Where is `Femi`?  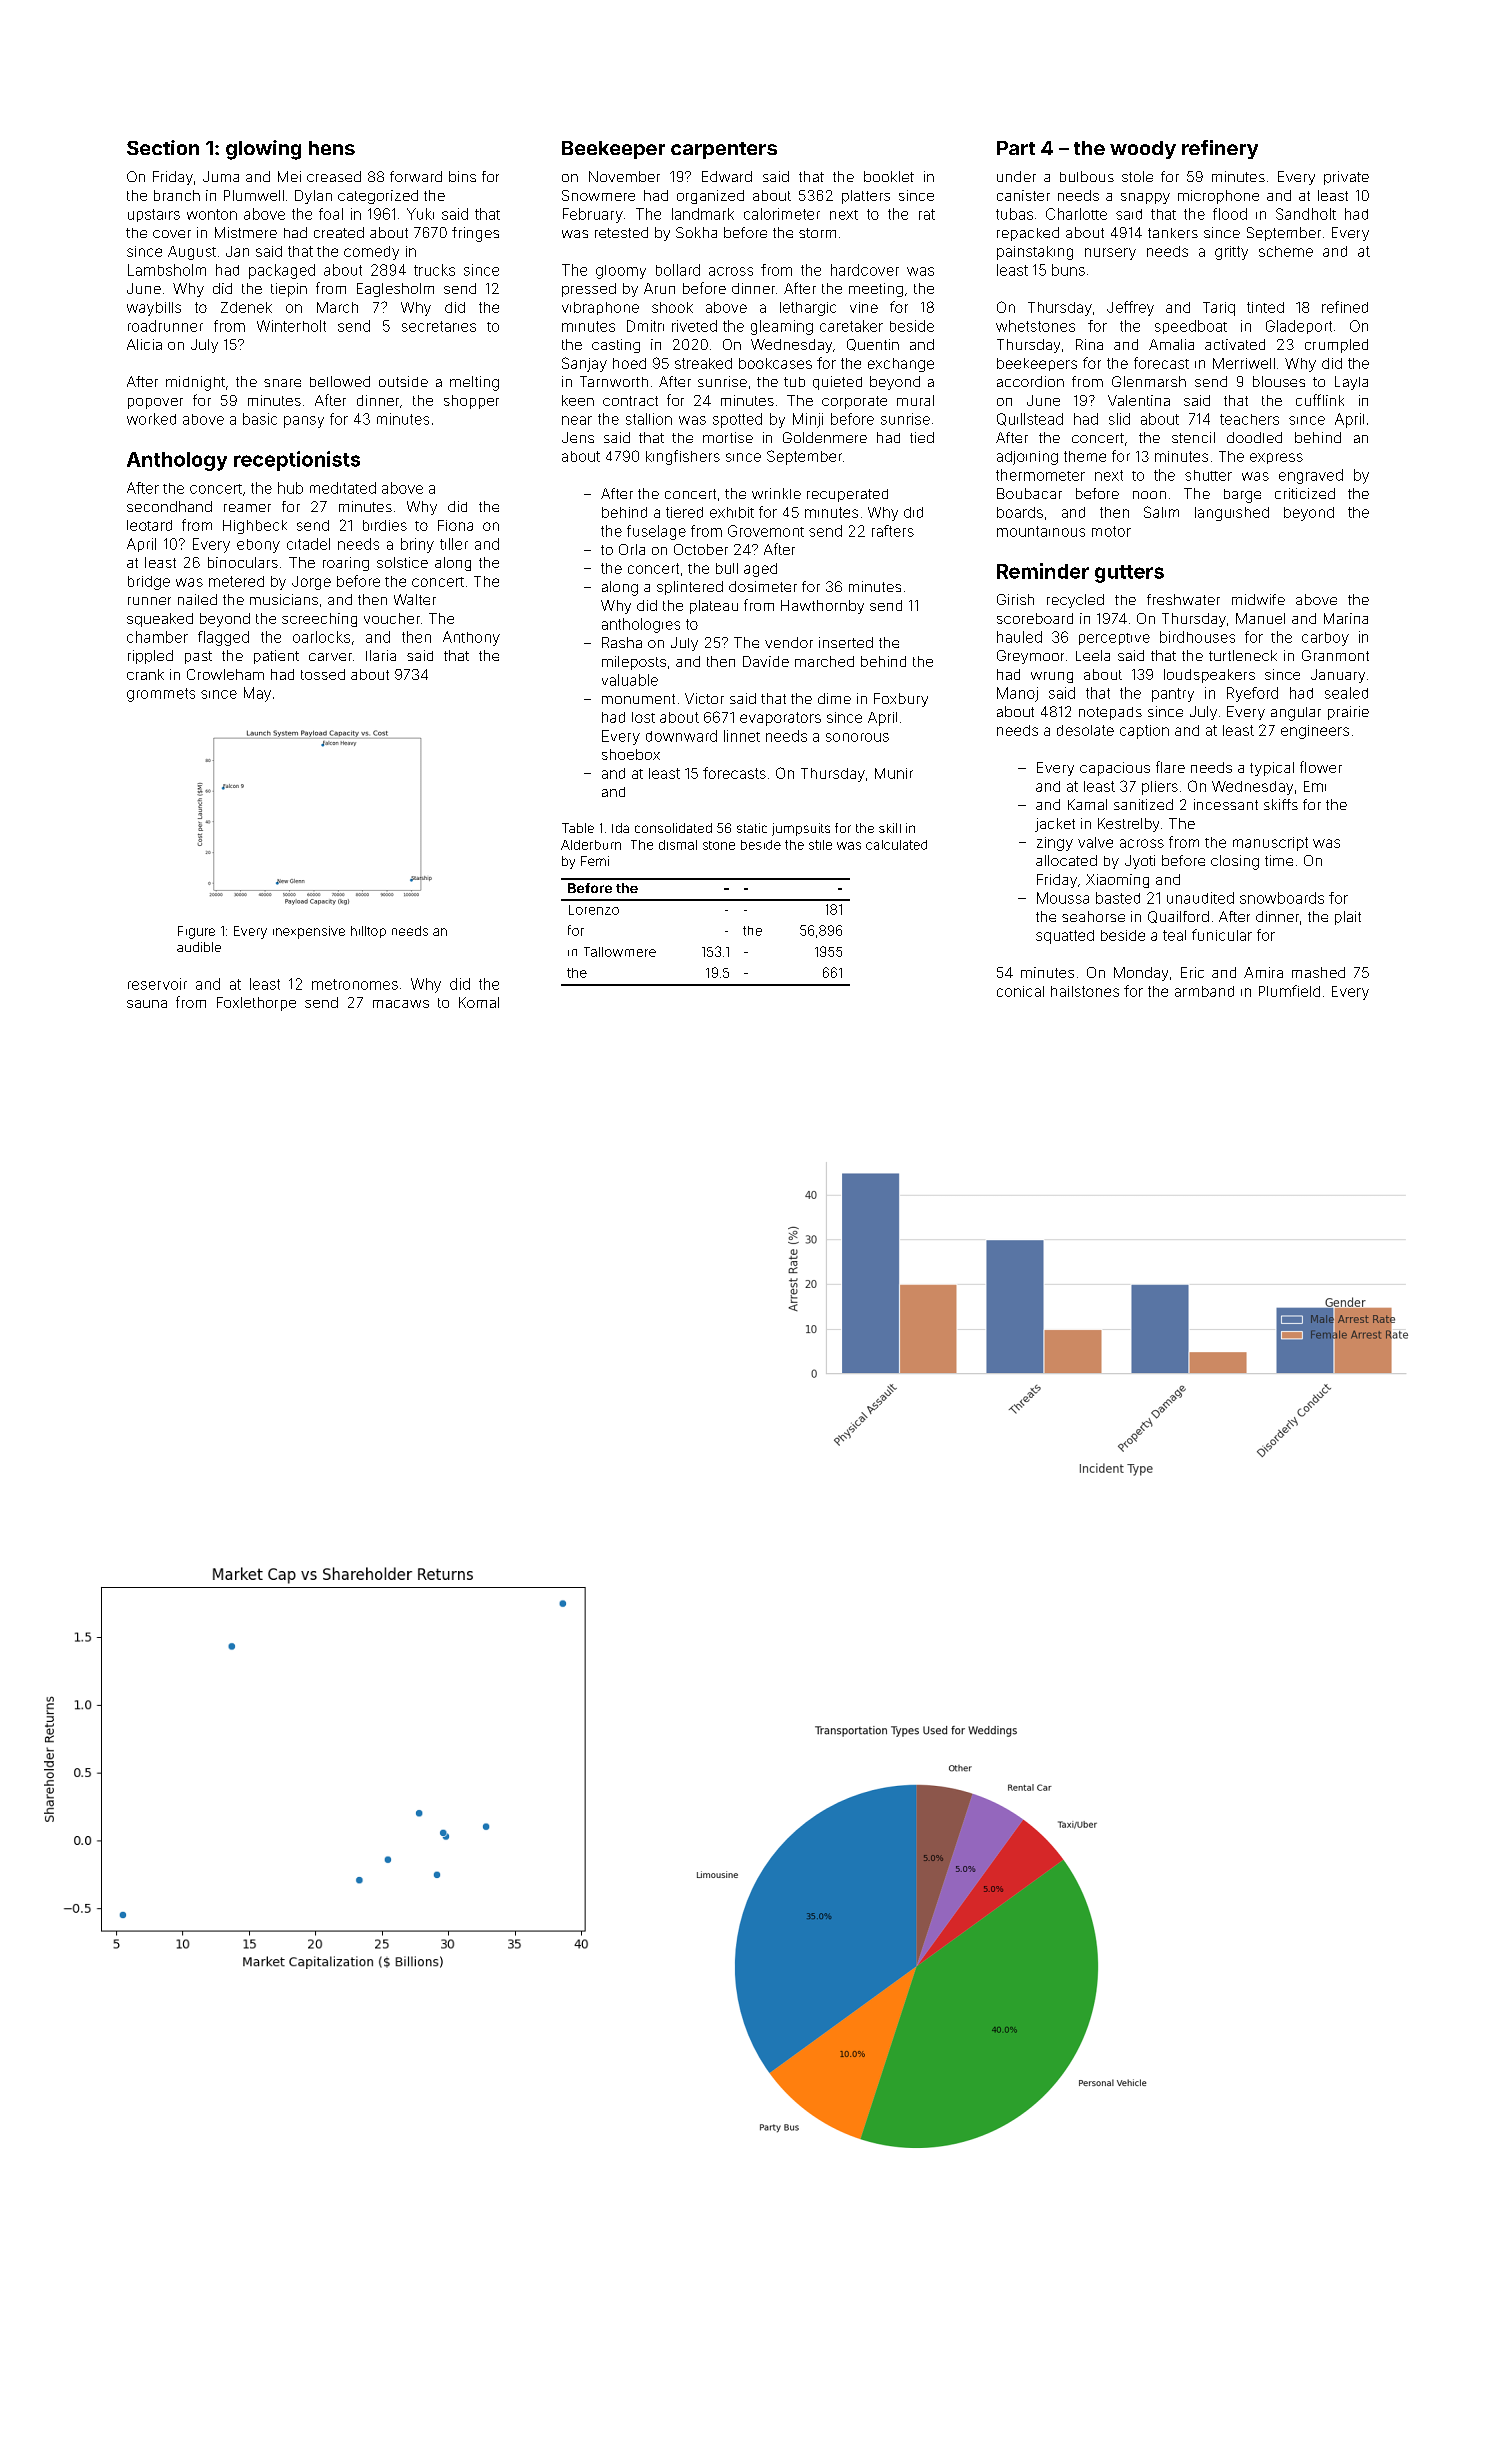 Femi is located at coordinates (595, 861).
